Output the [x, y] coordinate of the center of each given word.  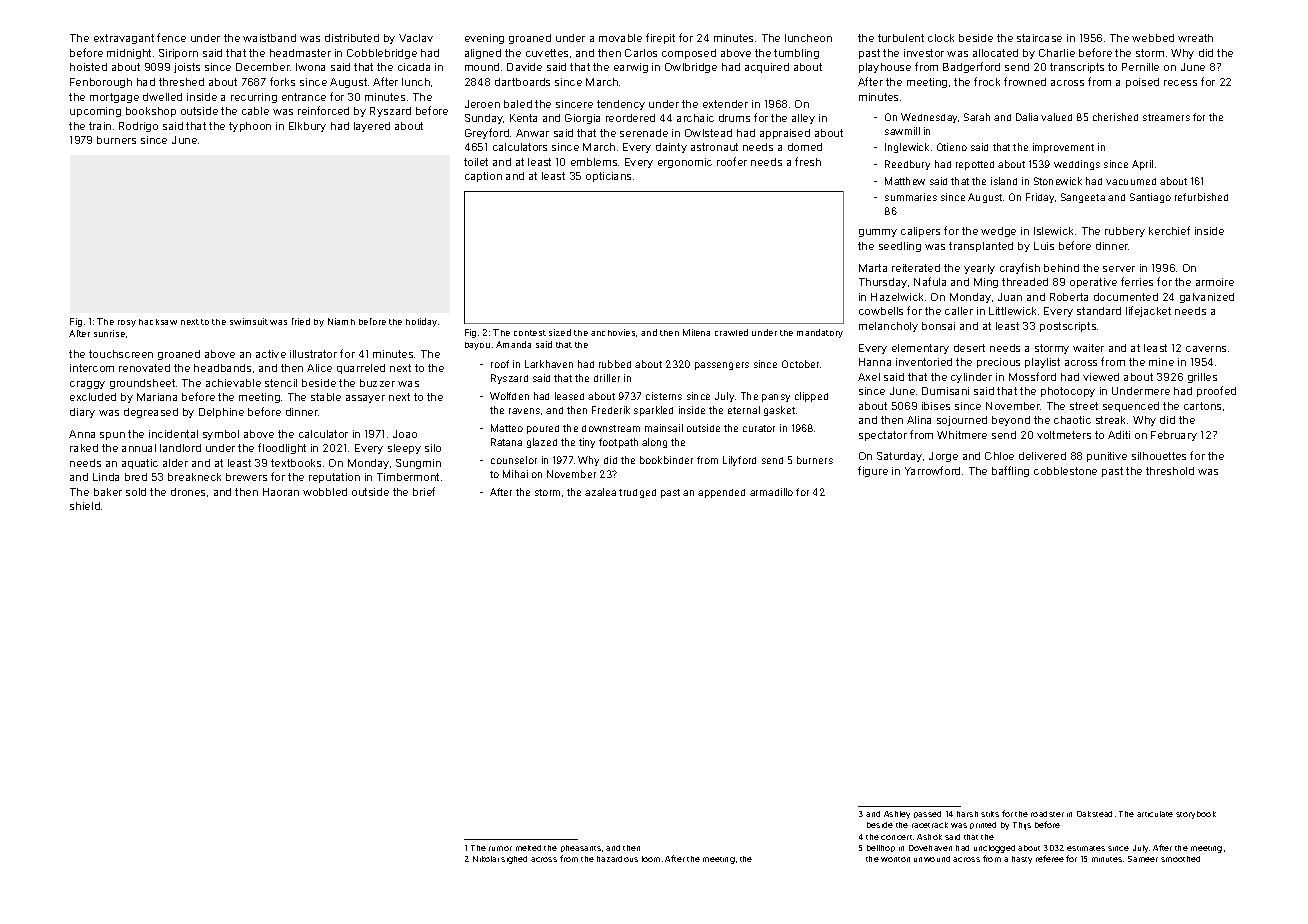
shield [85, 506]
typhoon [250, 127]
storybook [1196, 815]
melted [528, 848]
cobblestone [1065, 471]
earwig [631, 68]
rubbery [1125, 232]
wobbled [325, 492]
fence [171, 37]
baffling [1010, 471]
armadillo [771, 492]
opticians [608, 177]
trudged [637, 493]
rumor [500, 848]
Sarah [977, 117]
